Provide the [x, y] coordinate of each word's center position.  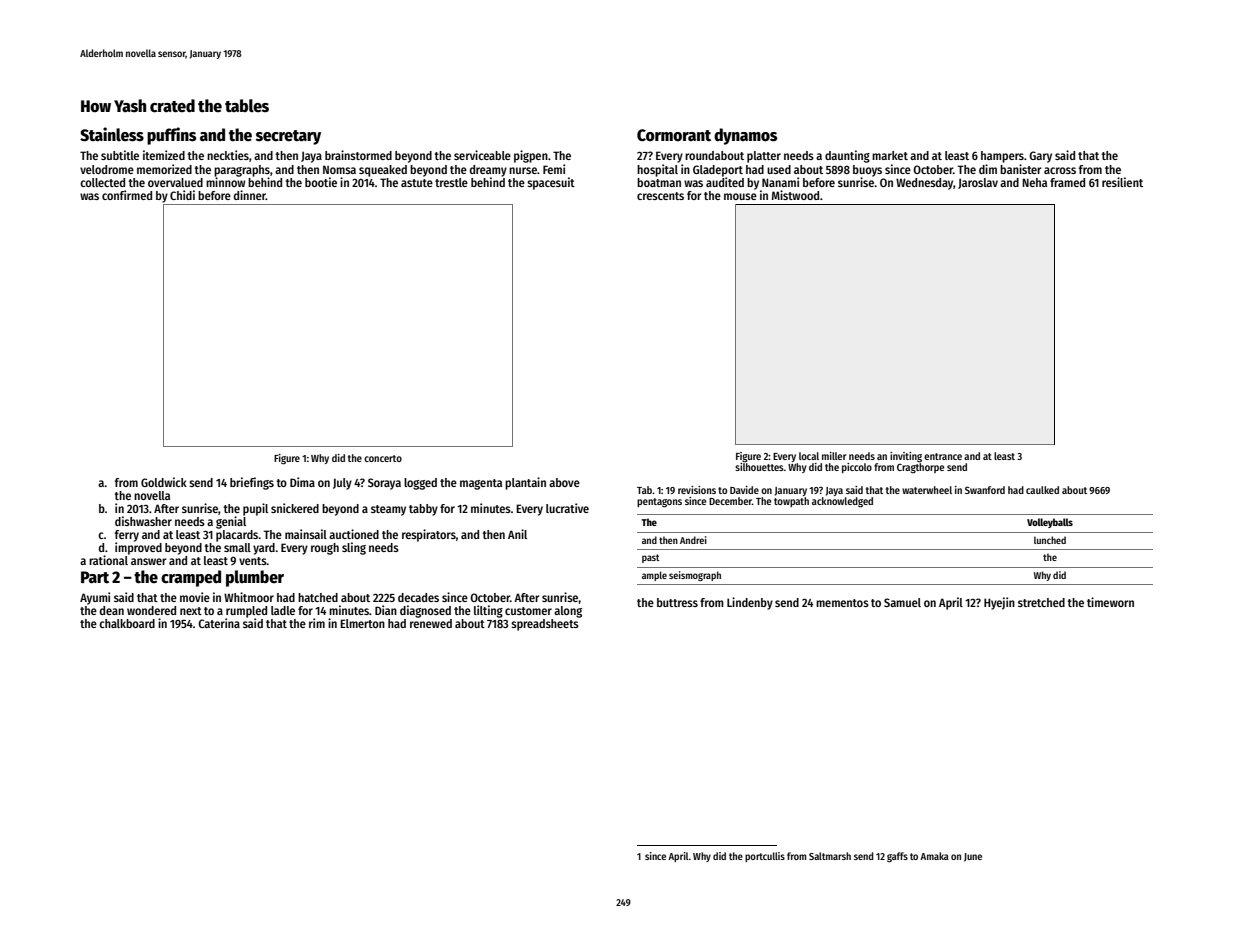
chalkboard [127, 623]
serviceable [482, 155]
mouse [740, 196]
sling [354, 548]
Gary [1040, 157]
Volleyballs [1050, 523]
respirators [429, 535]
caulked [1042, 490]
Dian [386, 610]
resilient [1122, 182]
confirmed [127, 195]
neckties [228, 155]
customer [528, 611]
